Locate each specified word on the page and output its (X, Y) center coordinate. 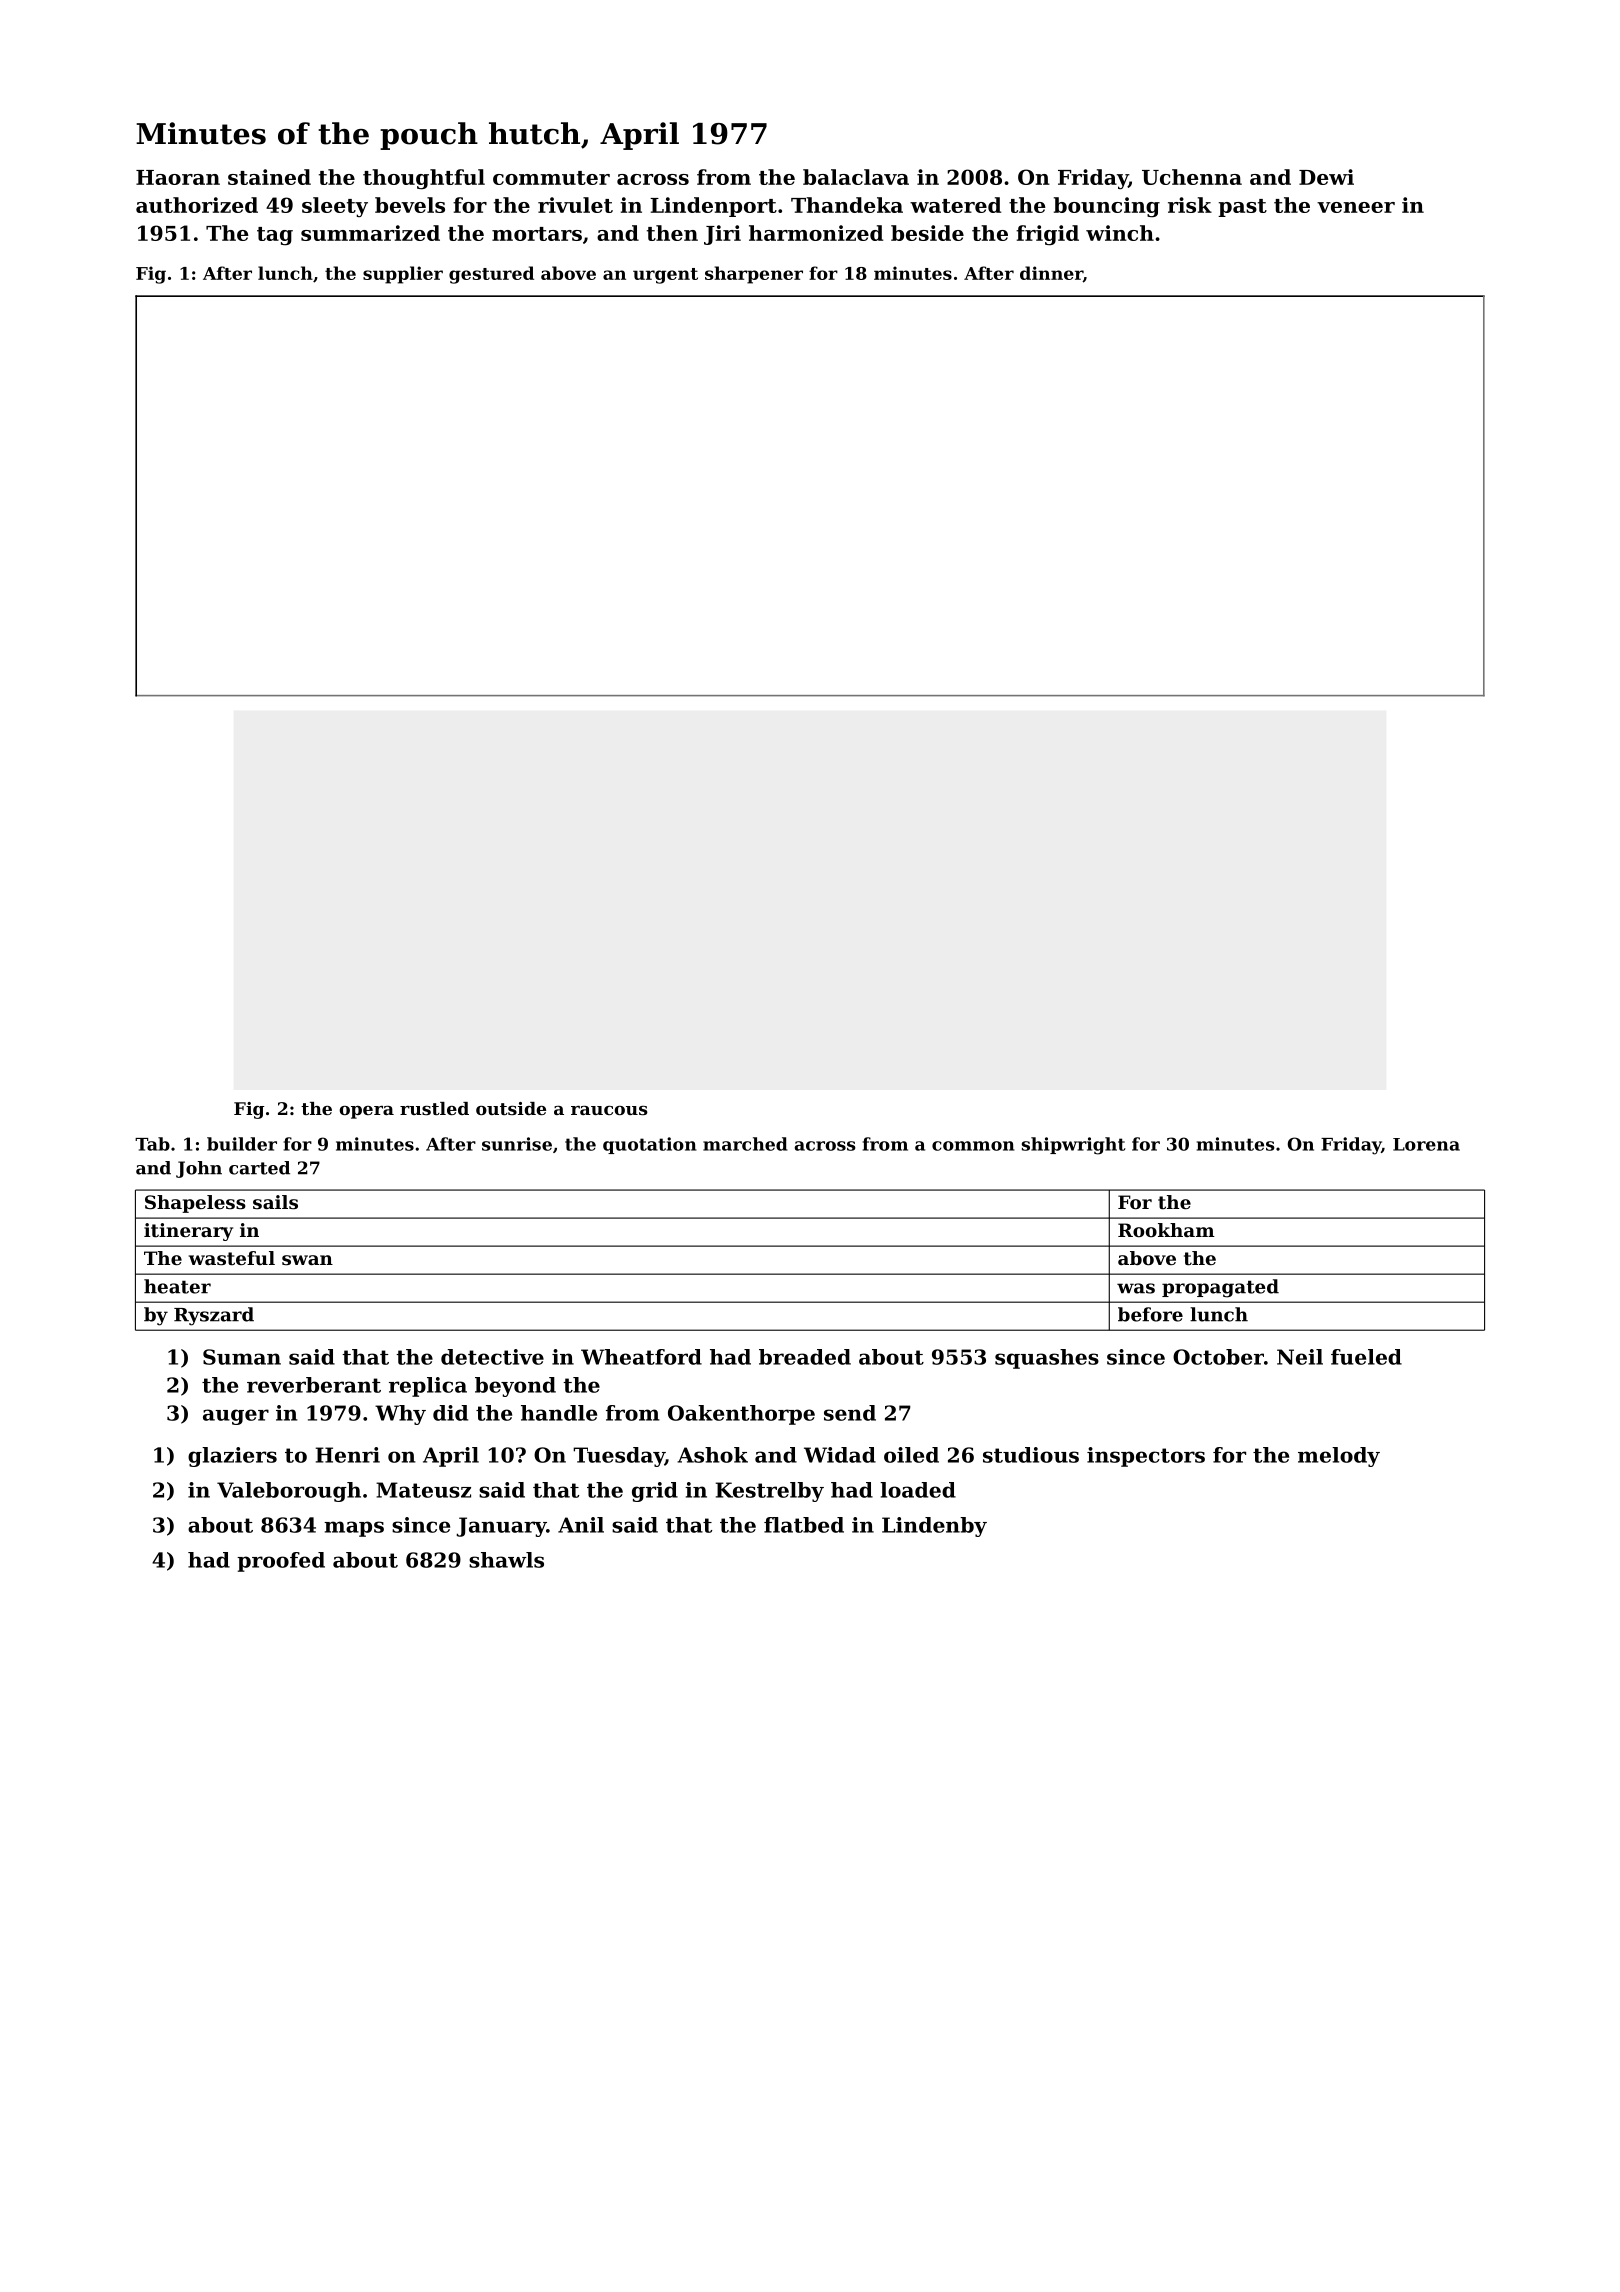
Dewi (1326, 177)
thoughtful (424, 179)
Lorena (1426, 1144)
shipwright (1074, 1146)
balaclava (856, 177)
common (973, 1146)
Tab (152, 1144)
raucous (609, 1110)
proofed (281, 1562)
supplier (403, 275)
